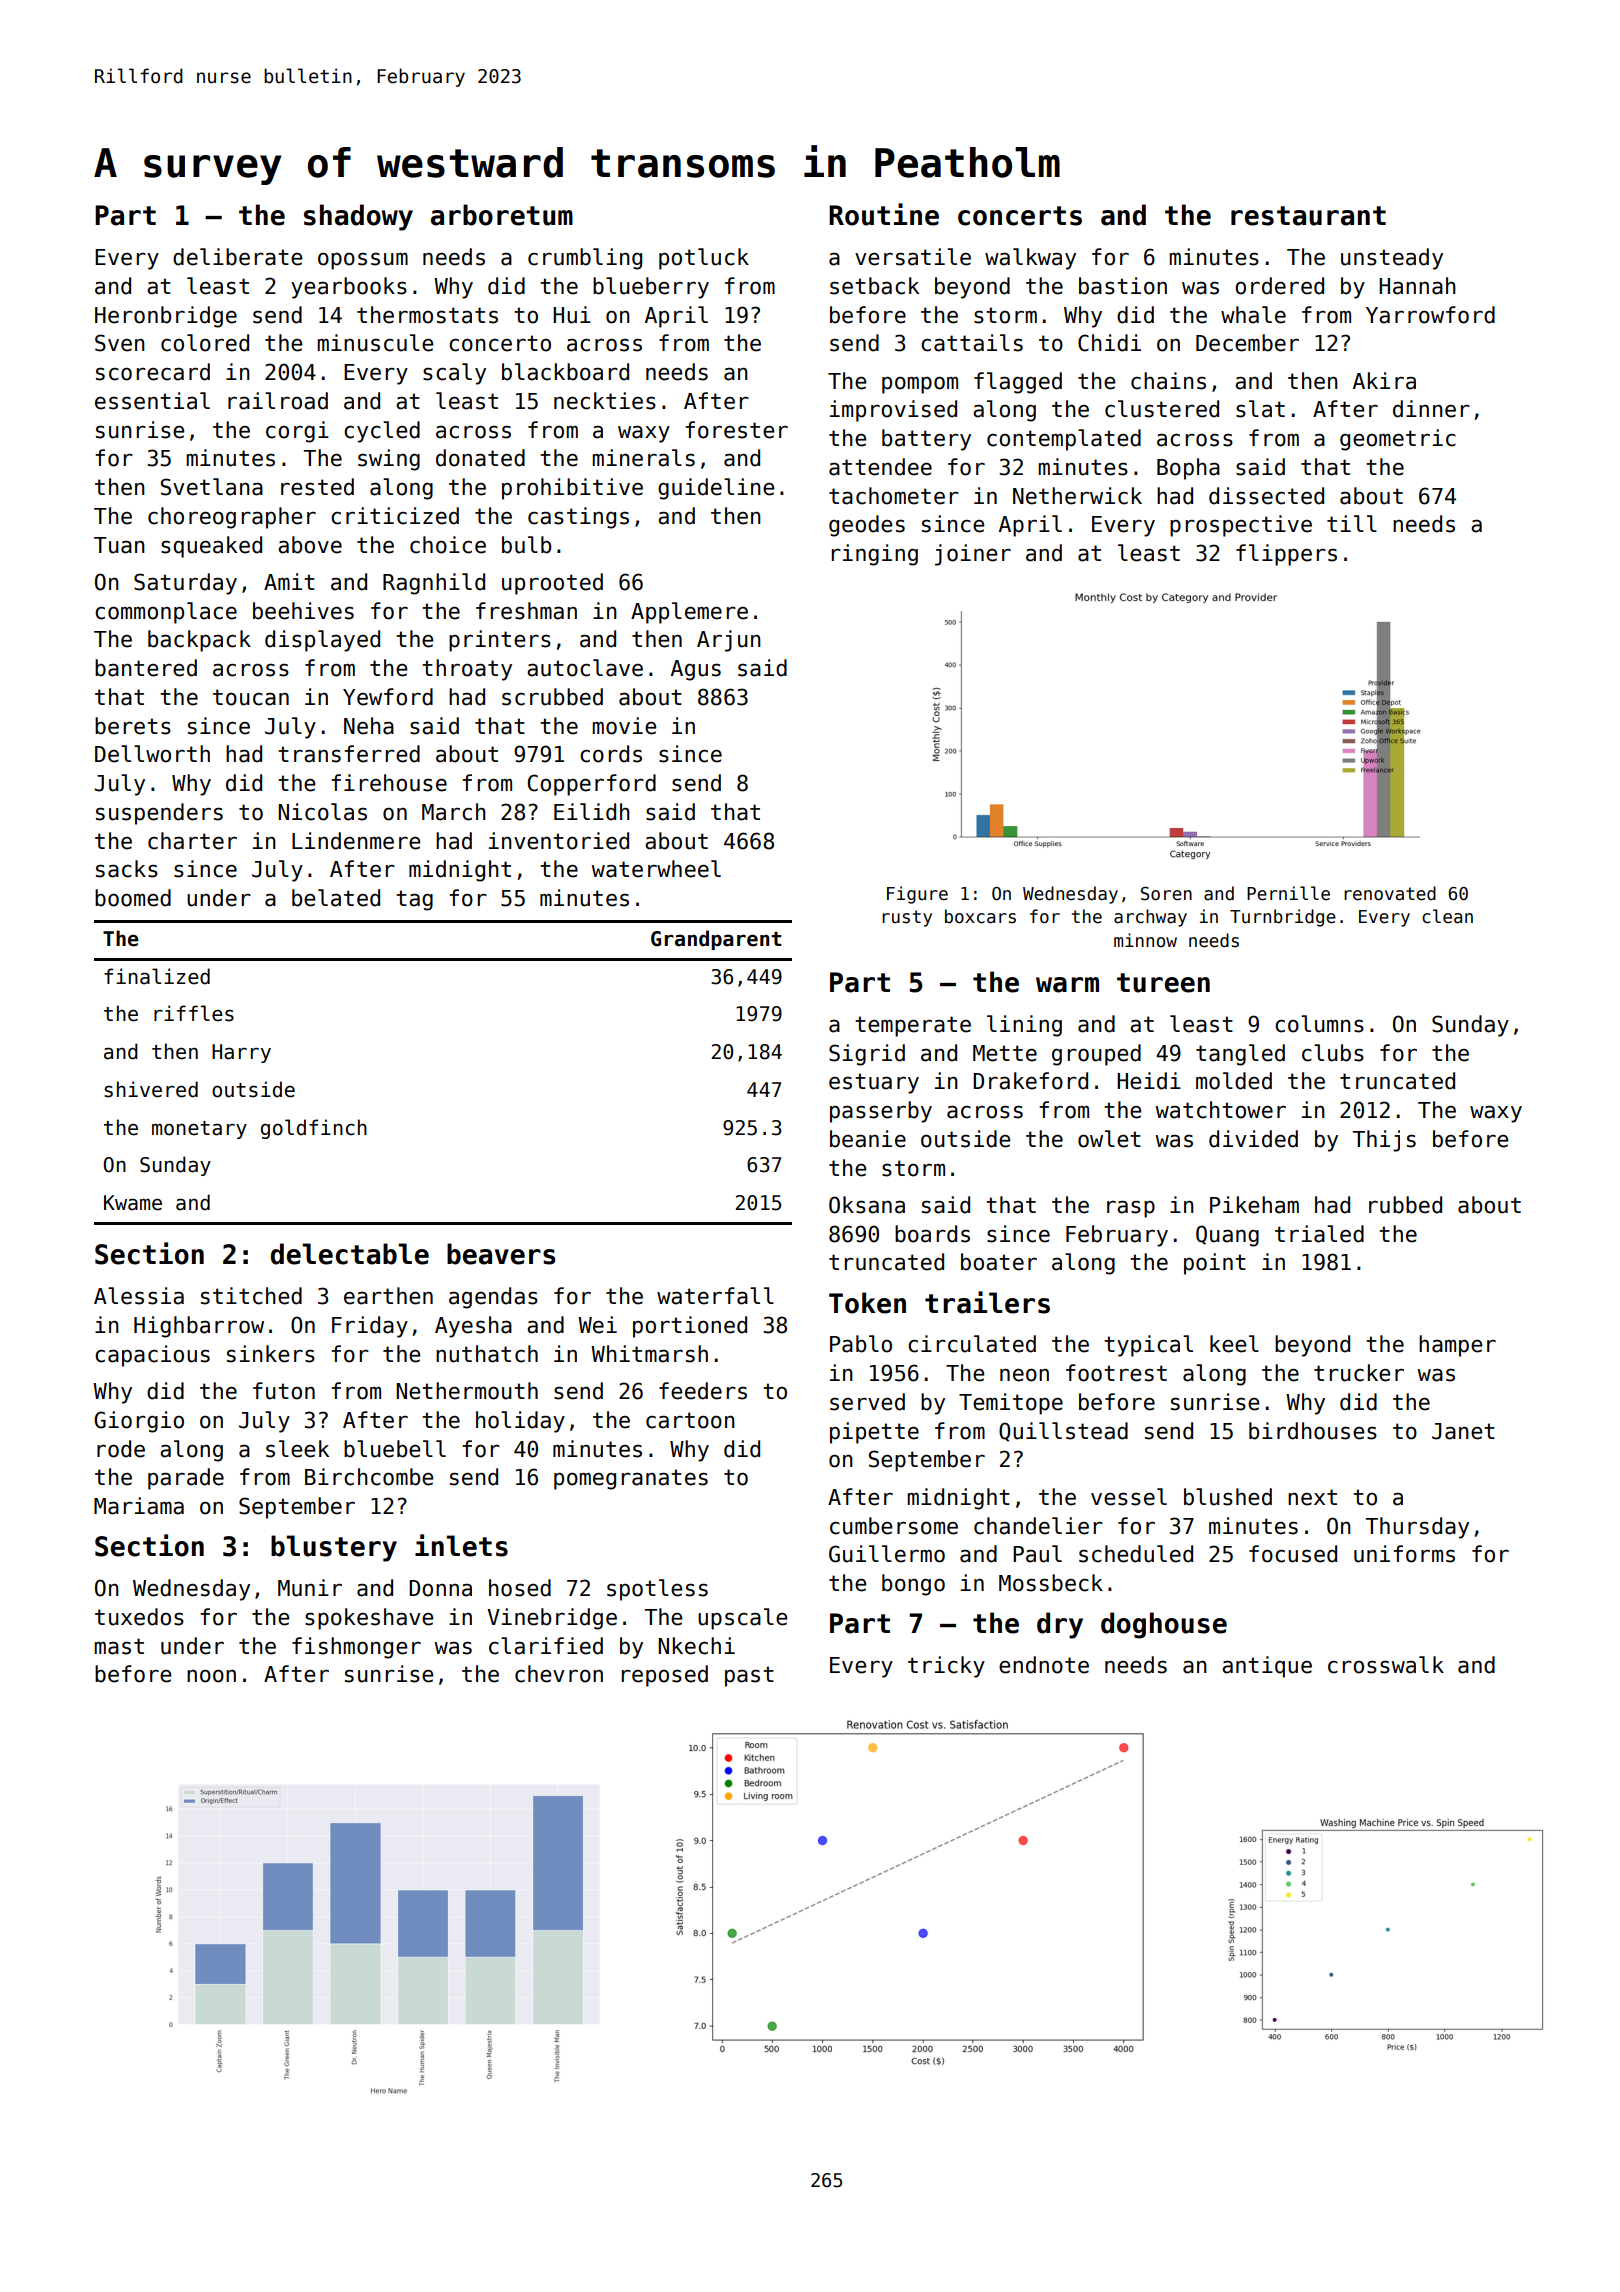 The image size is (1620, 2292). Describe the element at coordinates (211, 547) in the page. I see `squeaked` at that location.
